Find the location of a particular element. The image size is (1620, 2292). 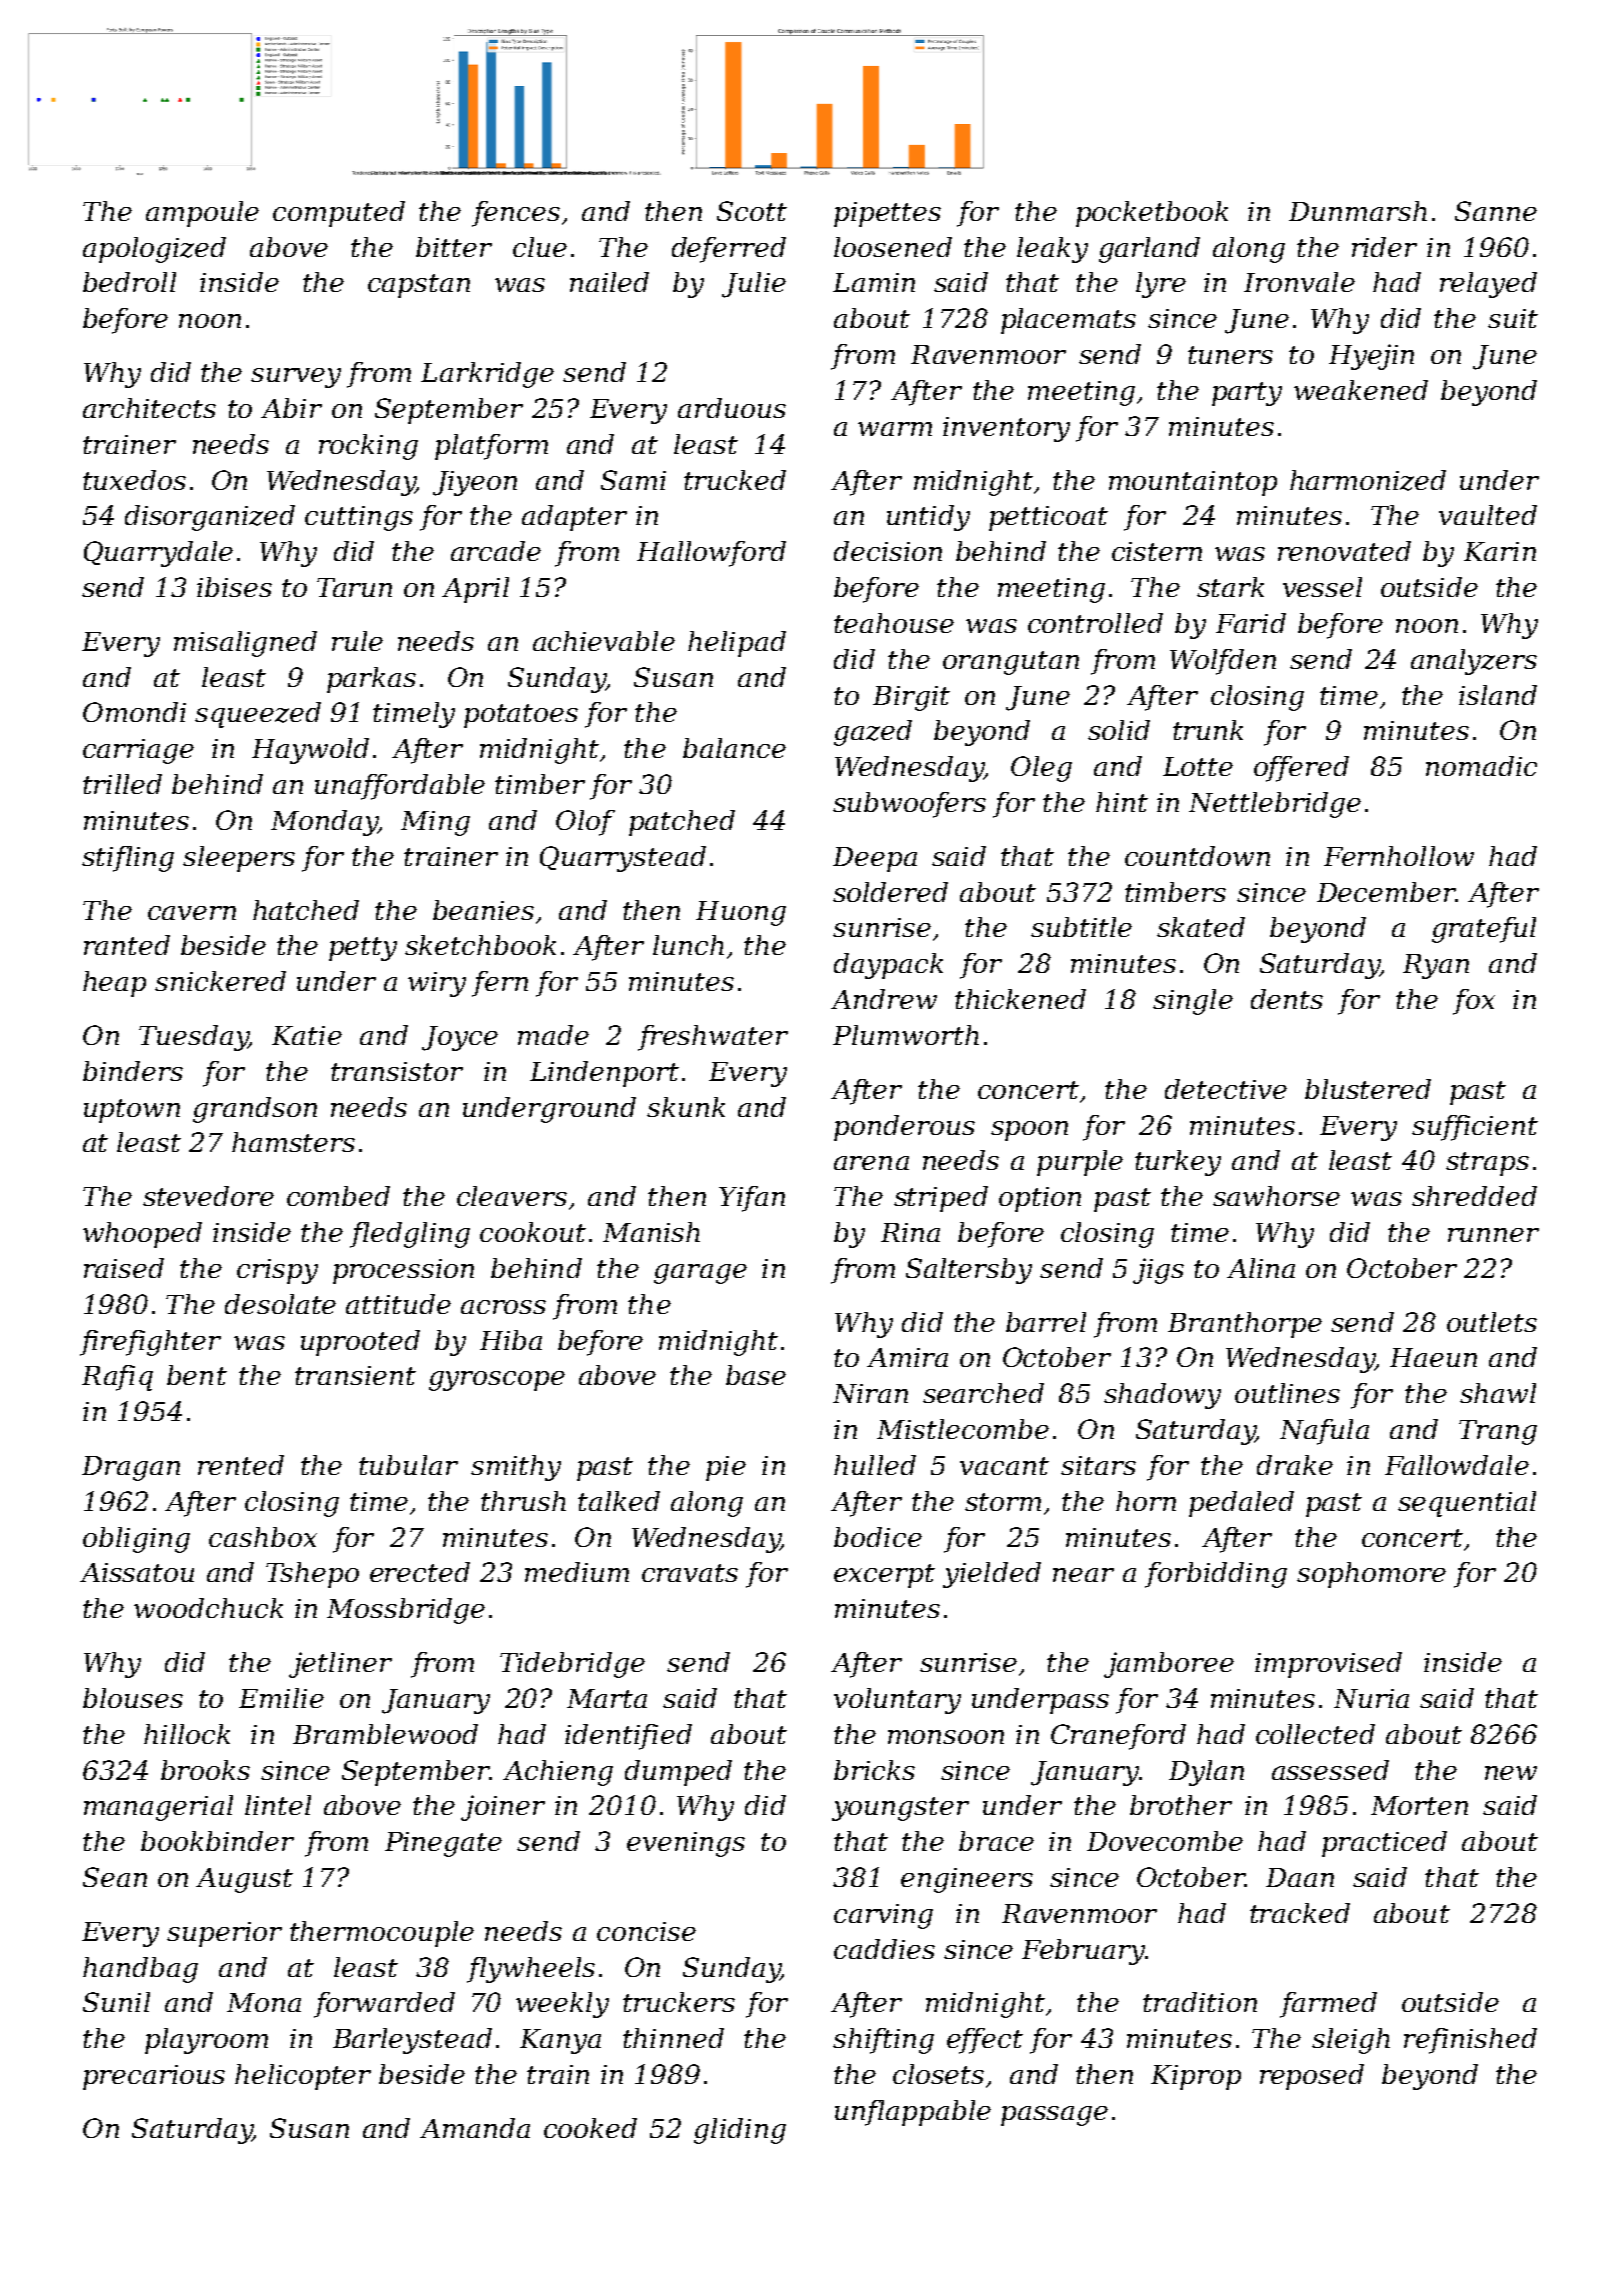

precarious is located at coordinates (154, 2077).
